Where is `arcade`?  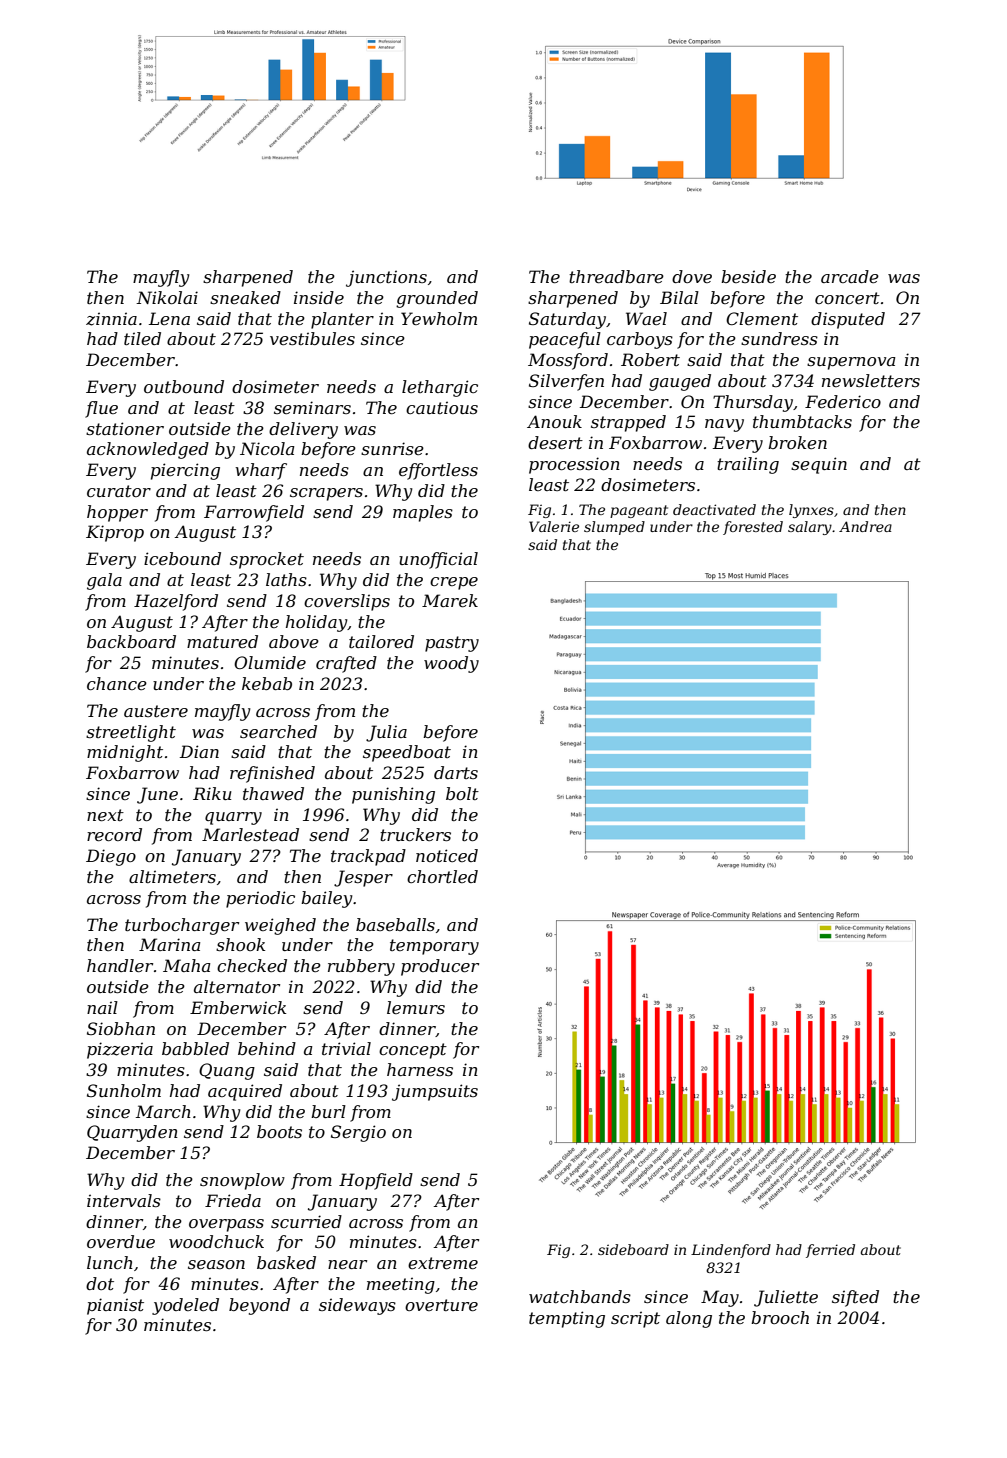 arcade is located at coordinates (850, 276).
